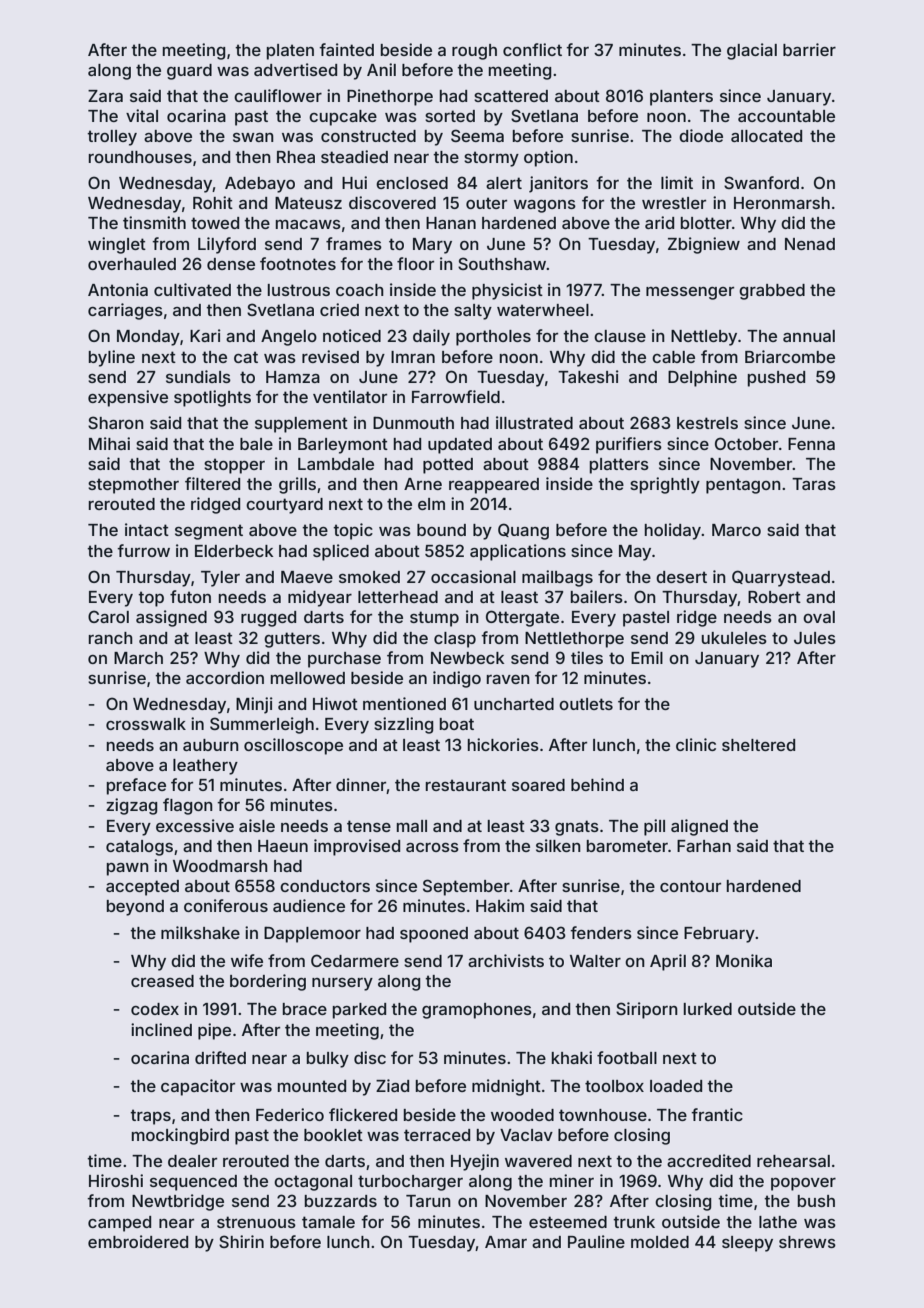  Describe the element at coordinates (363, 1114) in the screenshot. I see `flickered` at that location.
